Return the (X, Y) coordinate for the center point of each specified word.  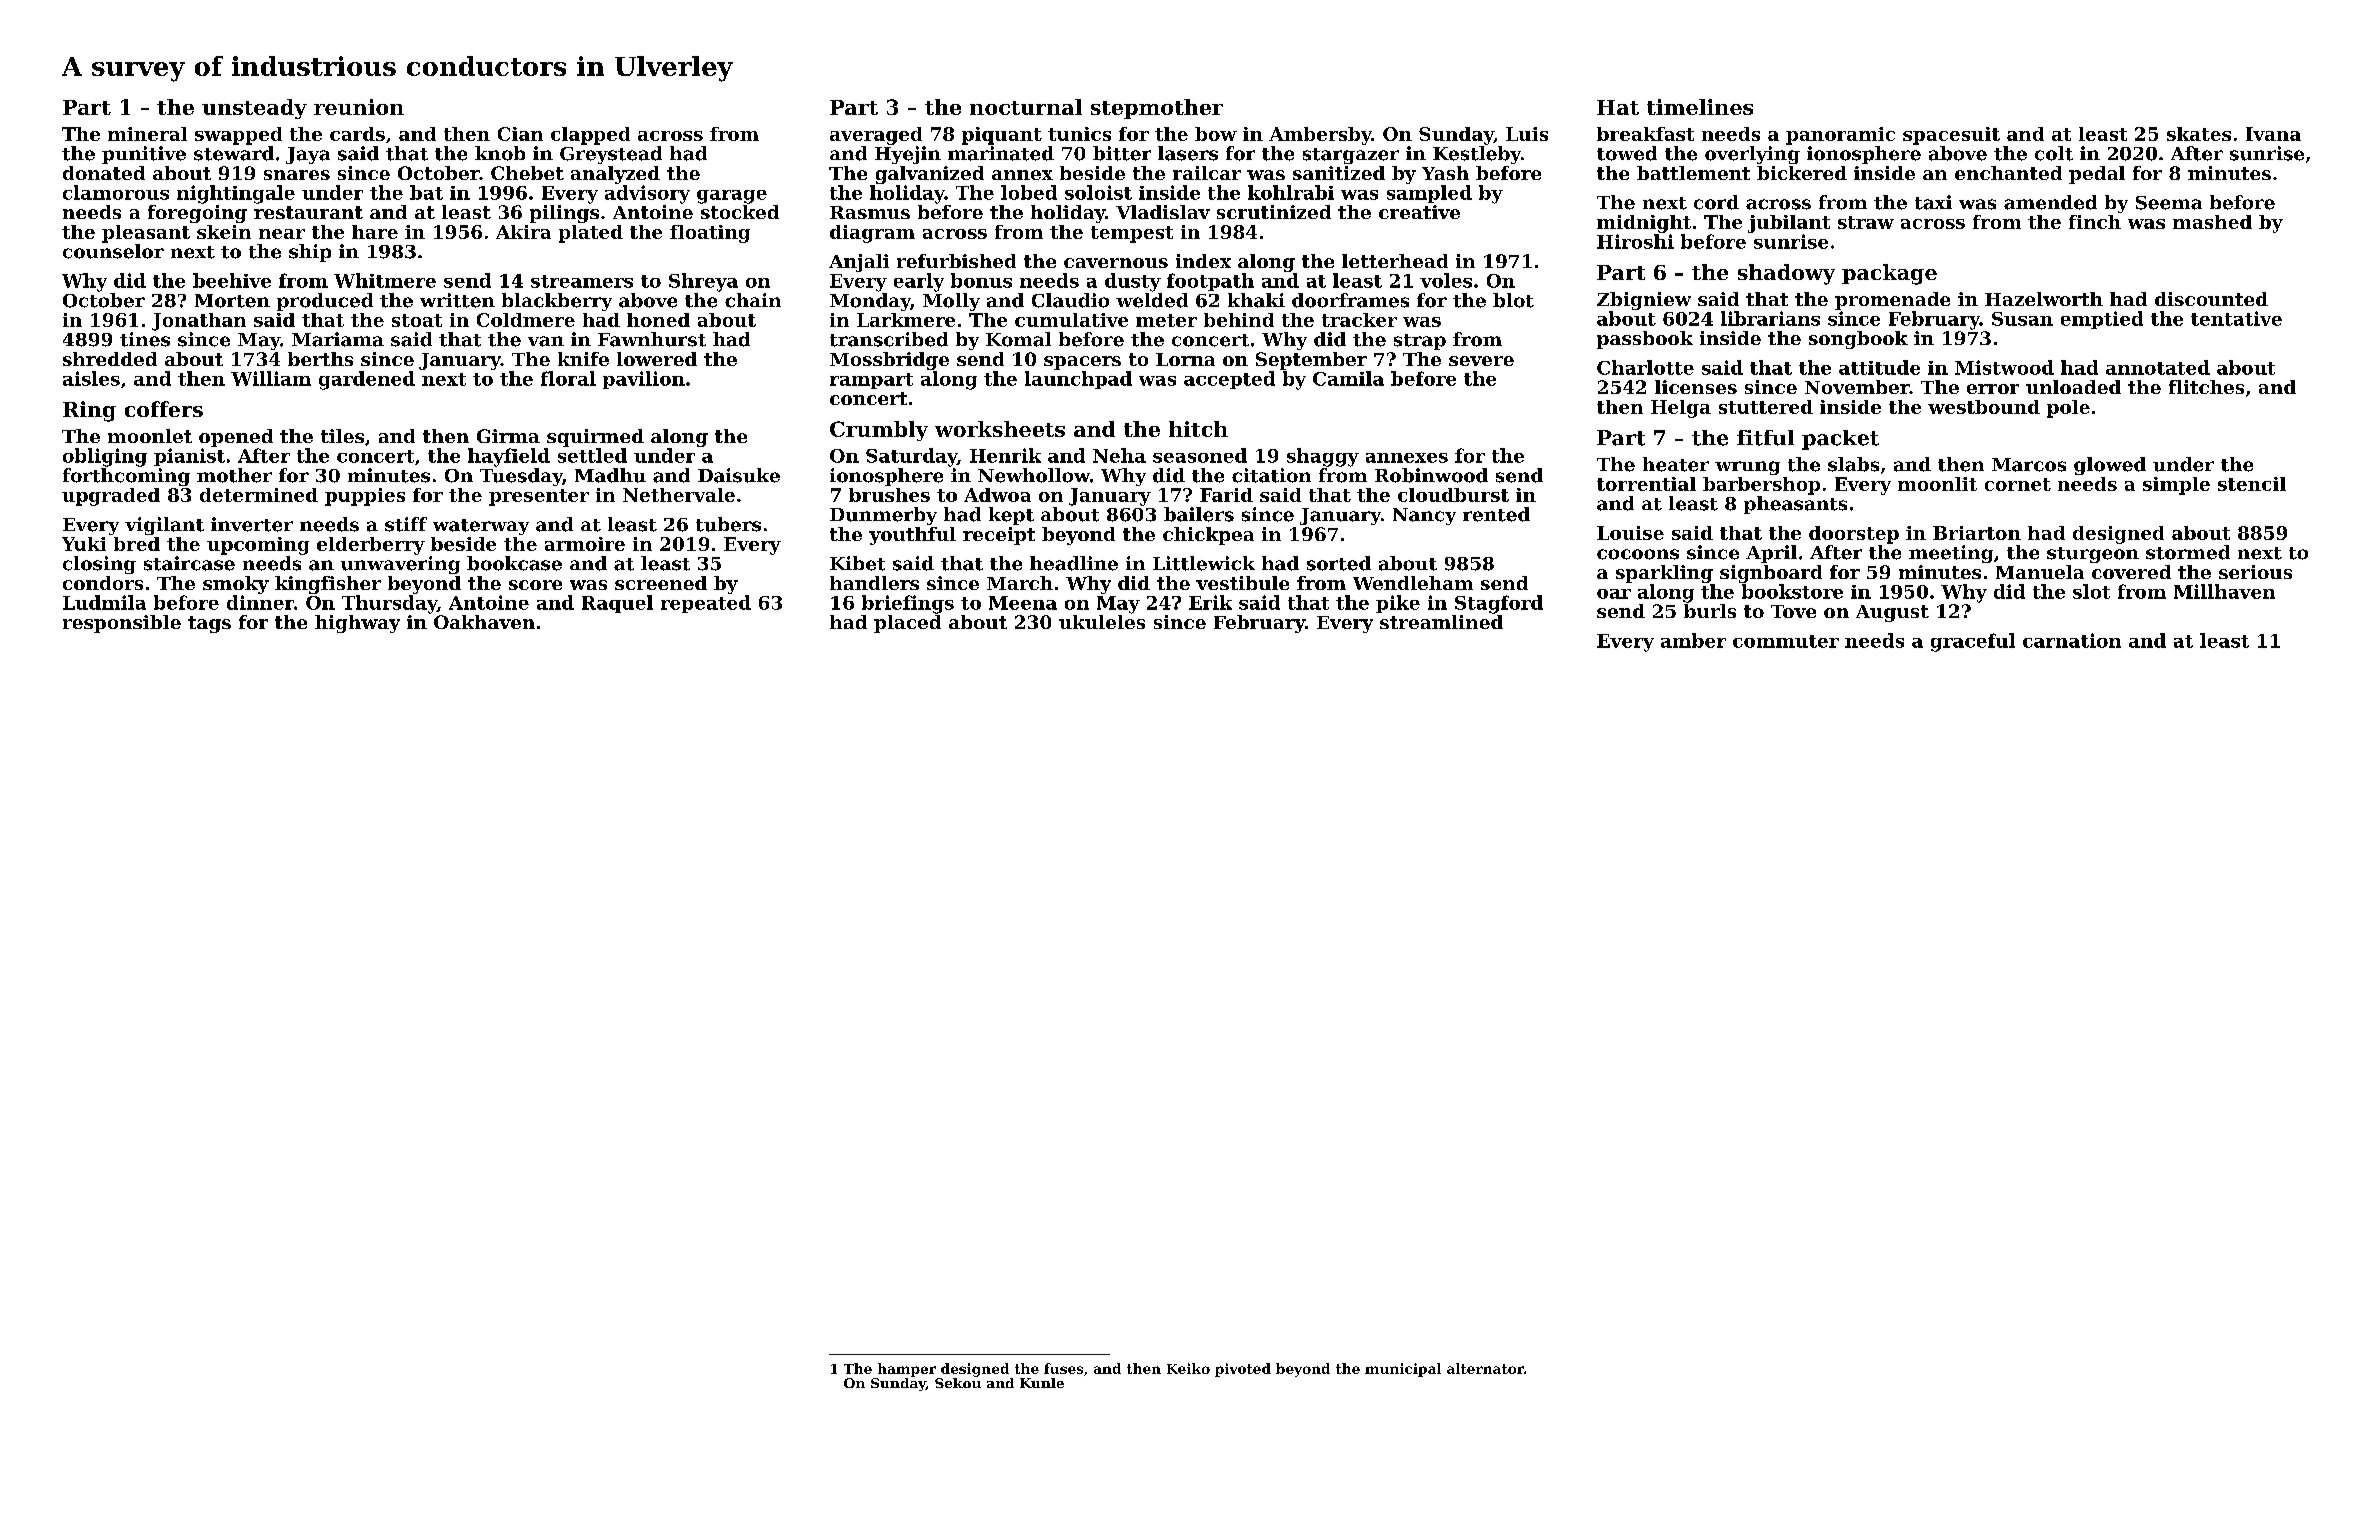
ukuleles (1102, 622)
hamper (907, 1370)
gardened (367, 380)
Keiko (1188, 1368)
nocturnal (1026, 107)
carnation (2072, 640)
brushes (889, 495)
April (1771, 554)
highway (357, 624)
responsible (122, 624)
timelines (1700, 107)
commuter (1786, 641)
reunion (359, 107)
